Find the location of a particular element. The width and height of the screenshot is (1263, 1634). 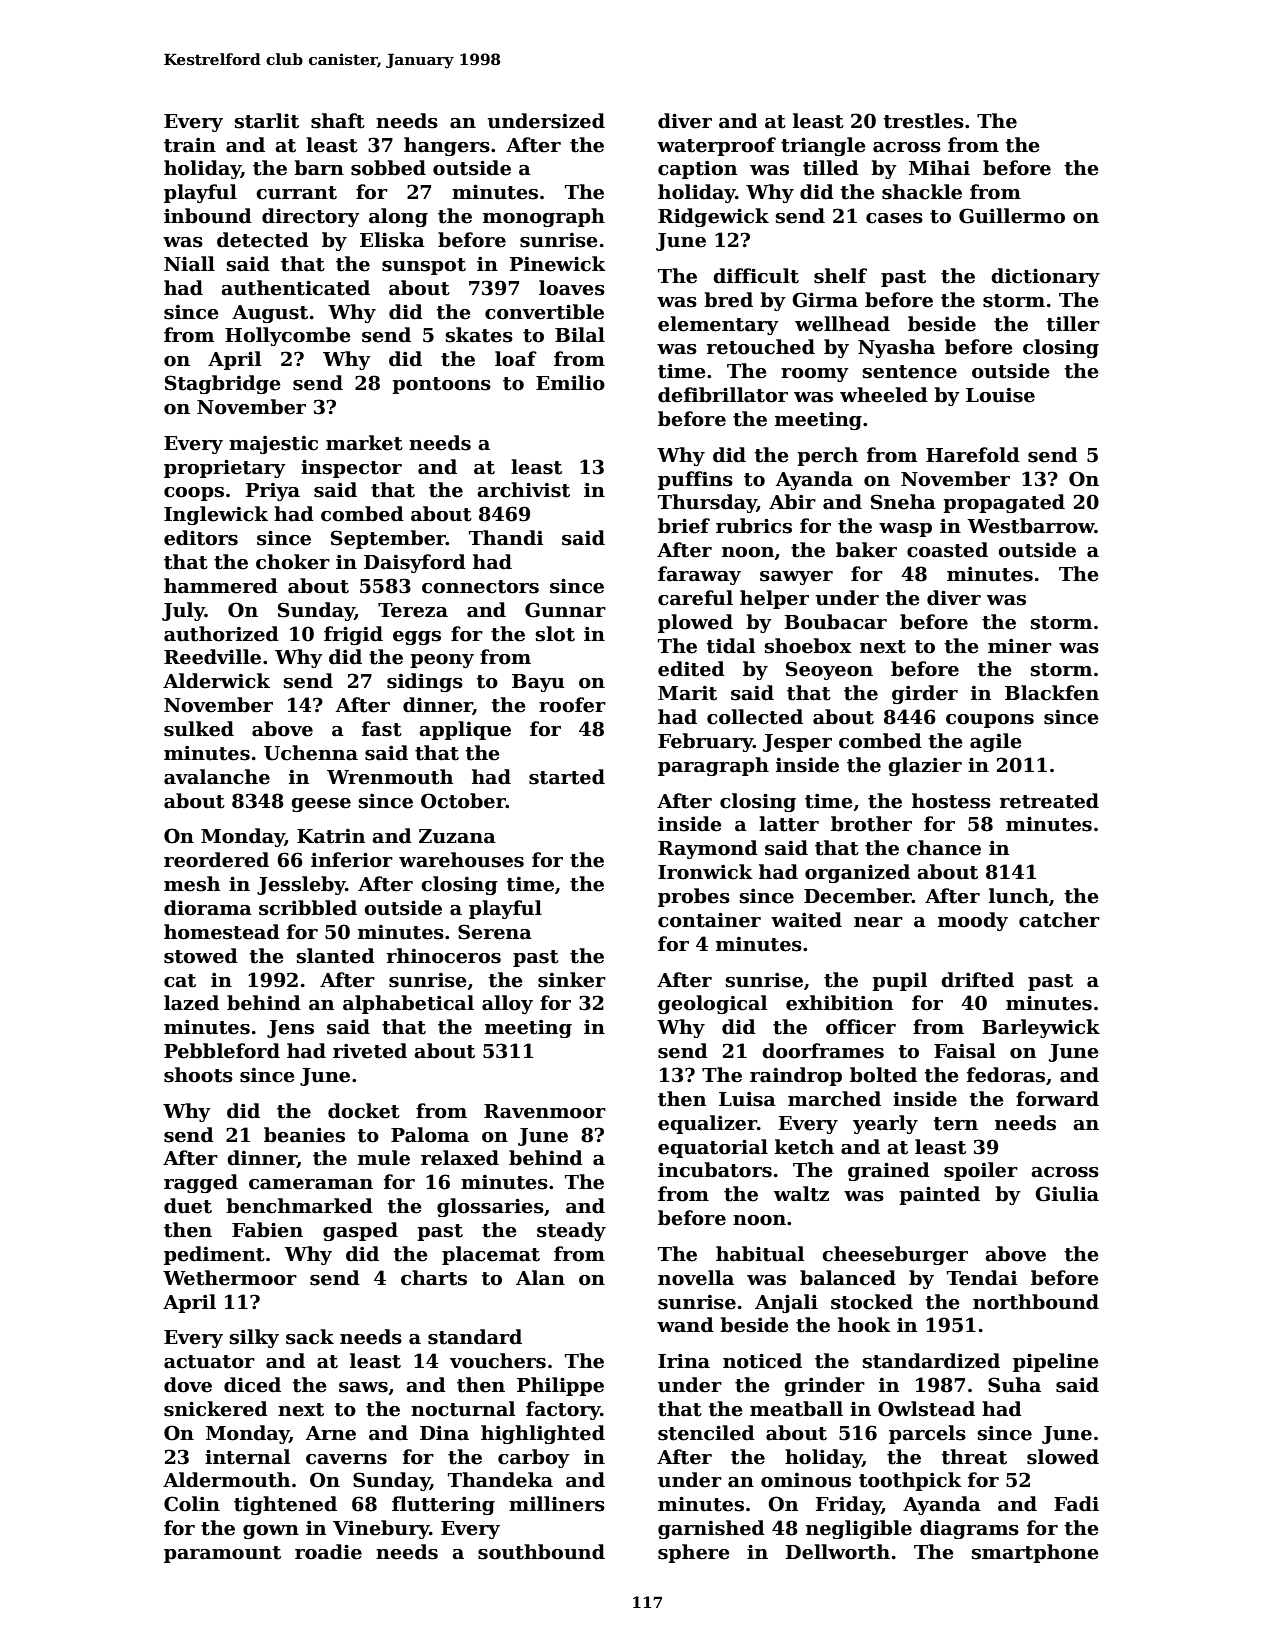

Mihai is located at coordinates (939, 168).
